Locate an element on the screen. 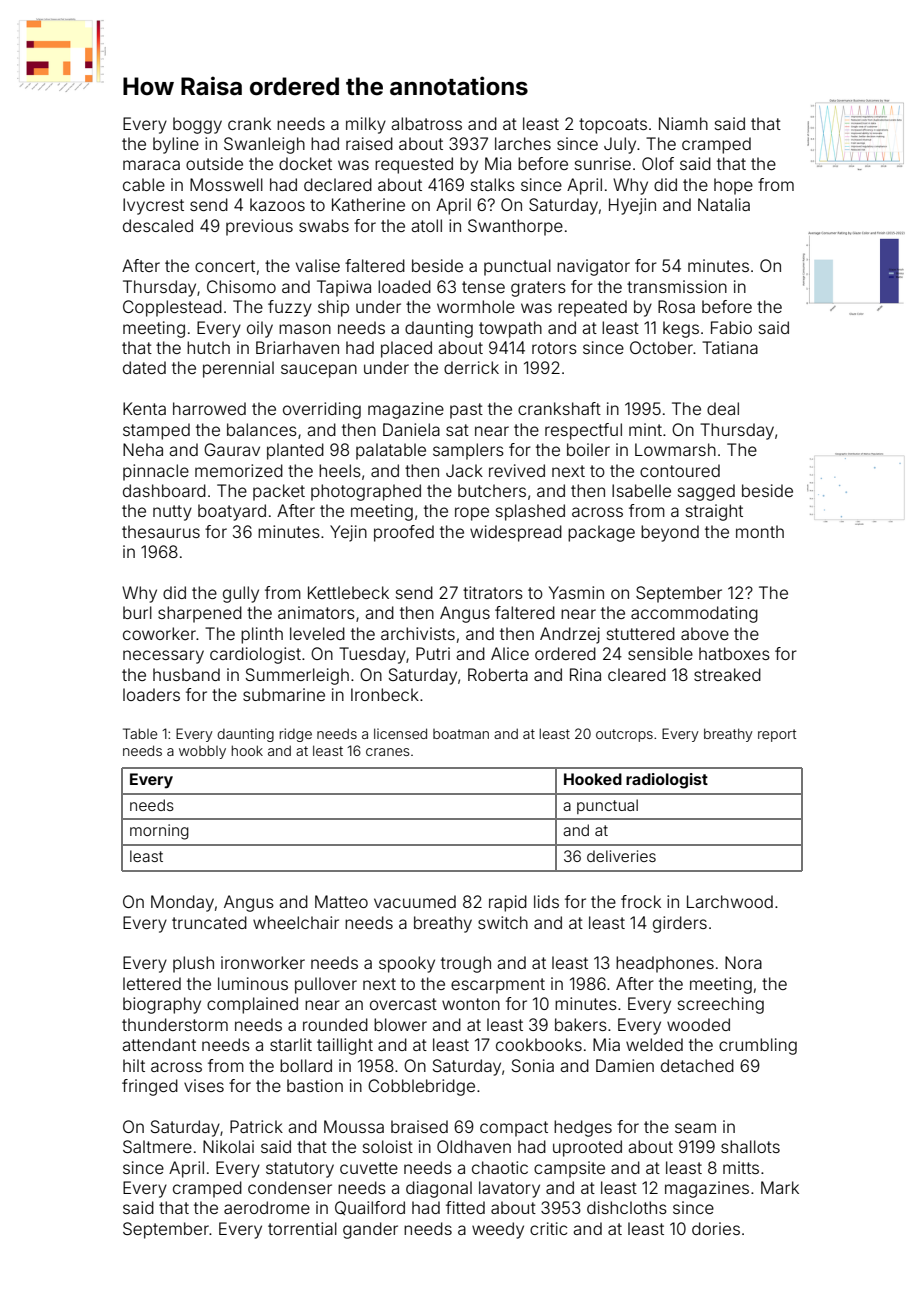  Nora is located at coordinates (743, 962).
